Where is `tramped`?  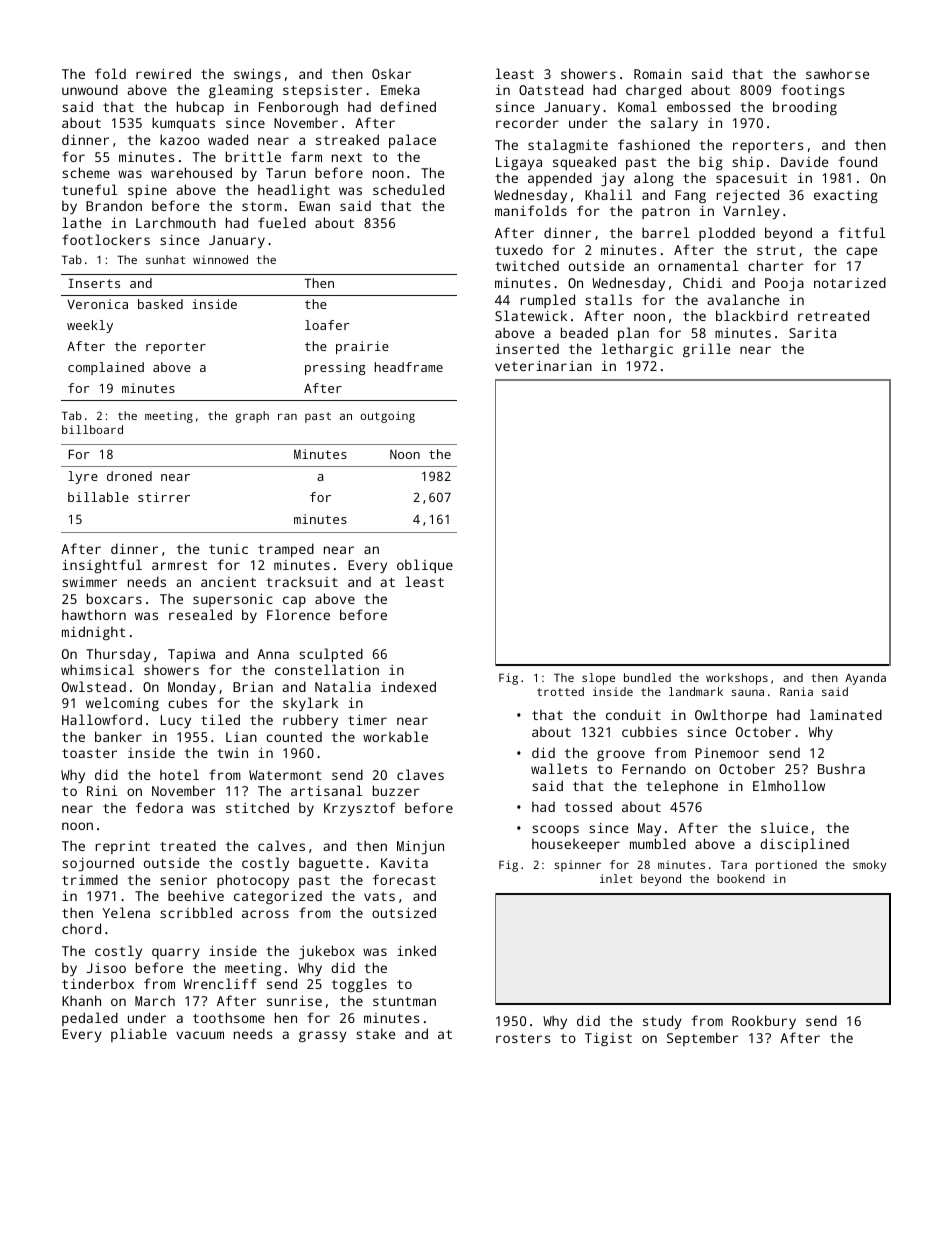 tramped is located at coordinates (286, 550).
